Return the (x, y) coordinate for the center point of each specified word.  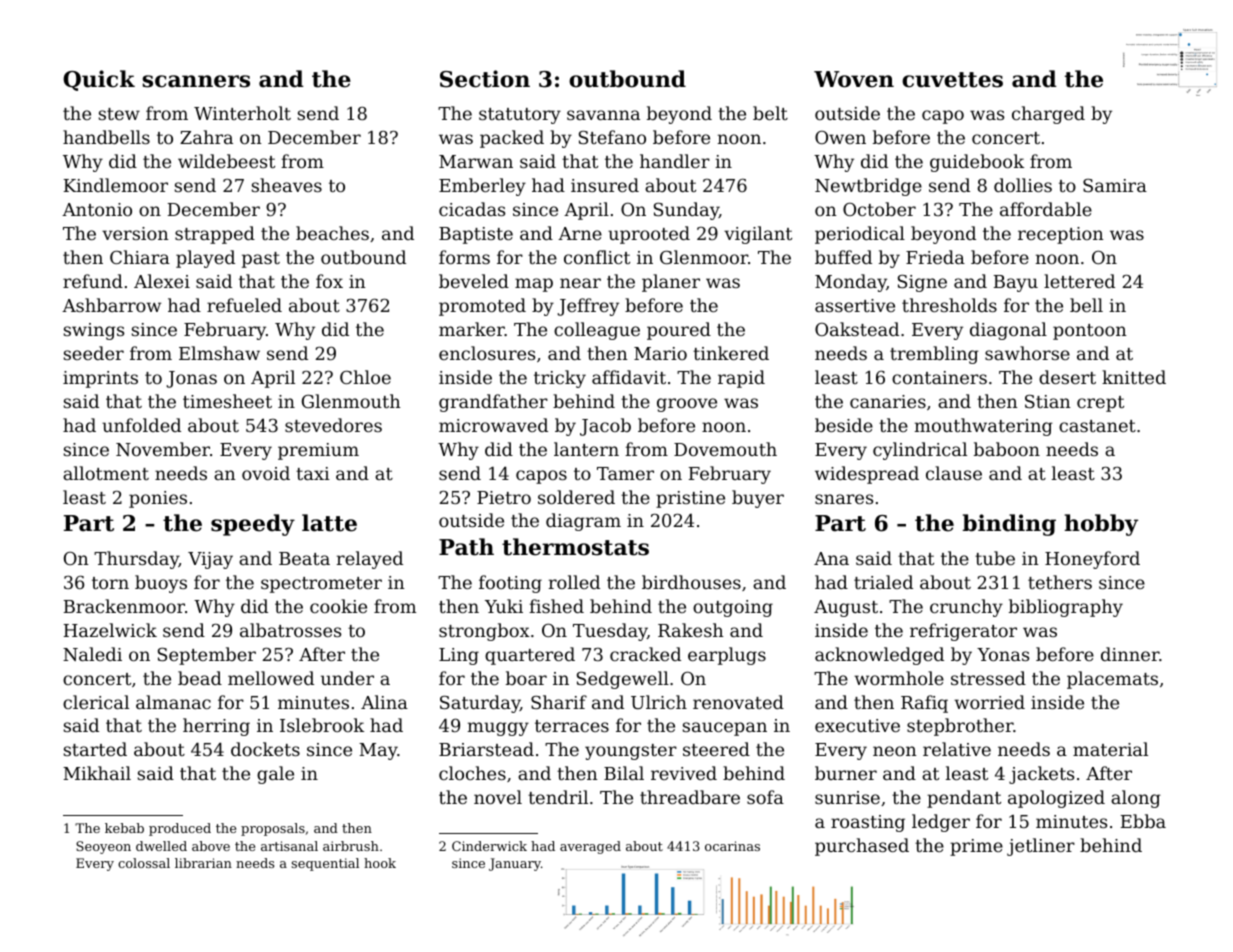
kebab (124, 828)
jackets (1041, 775)
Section (485, 79)
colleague (597, 331)
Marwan (476, 161)
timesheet (227, 401)
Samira (1115, 185)
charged (1048, 115)
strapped (215, 235)
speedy (253, 525)
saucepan (725, 729)
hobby (1101, 525)
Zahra (206, 137)
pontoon (1090, 332)
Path (466, 547)
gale (275, 775)
